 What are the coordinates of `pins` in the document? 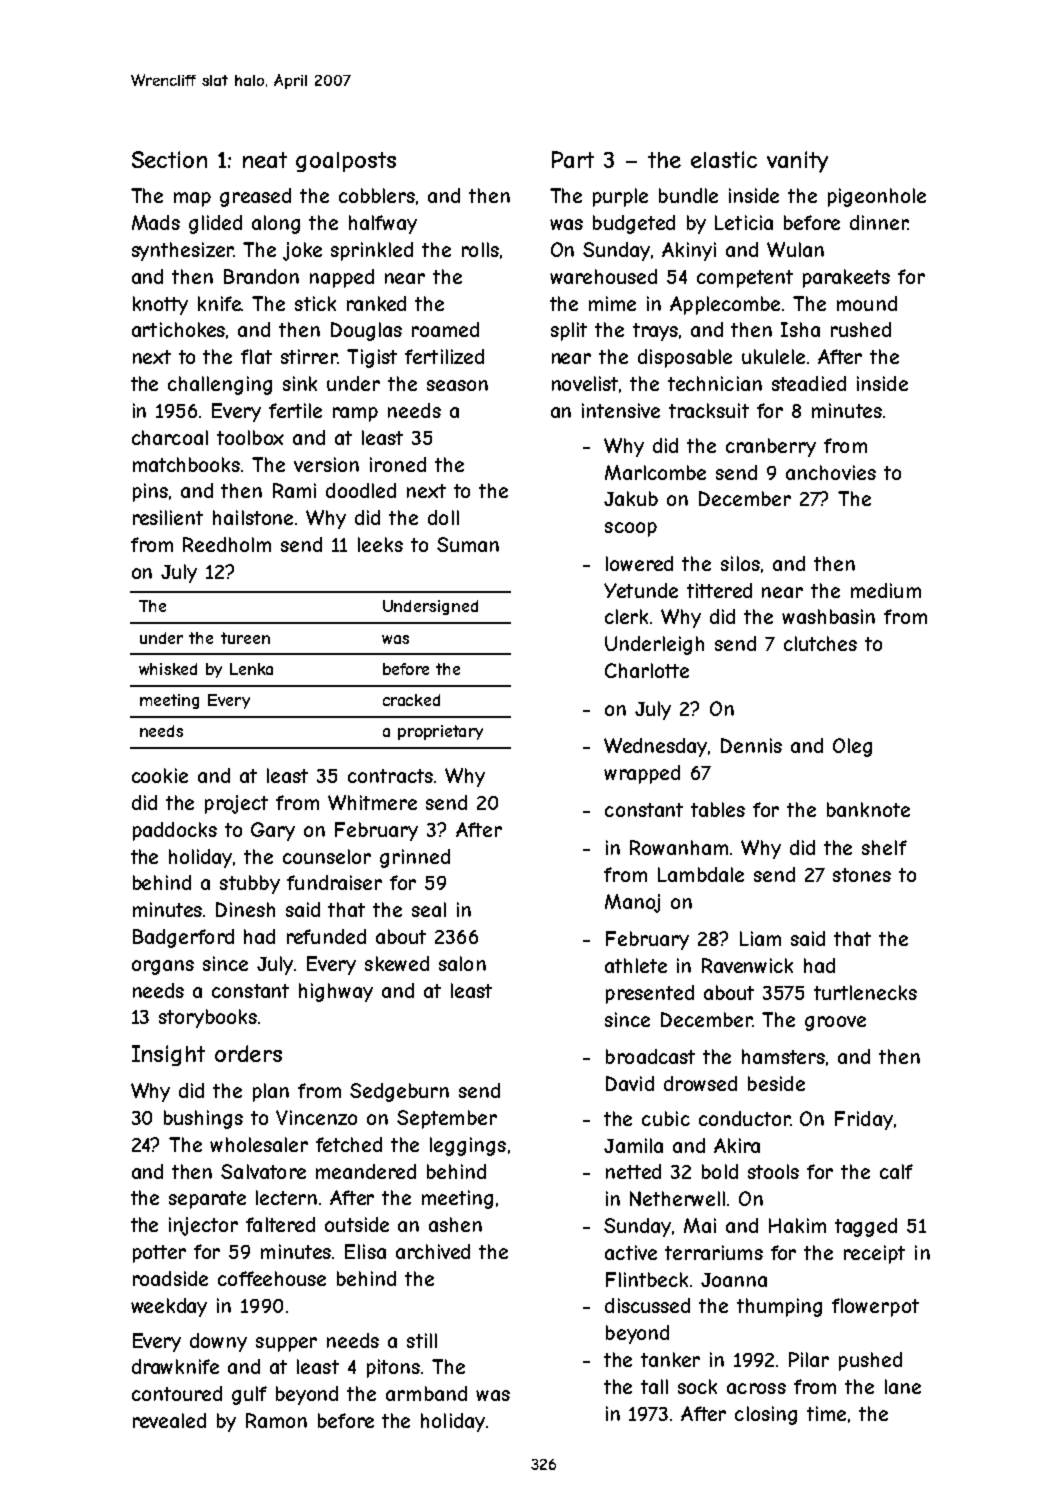 It's located at (150, 492).
